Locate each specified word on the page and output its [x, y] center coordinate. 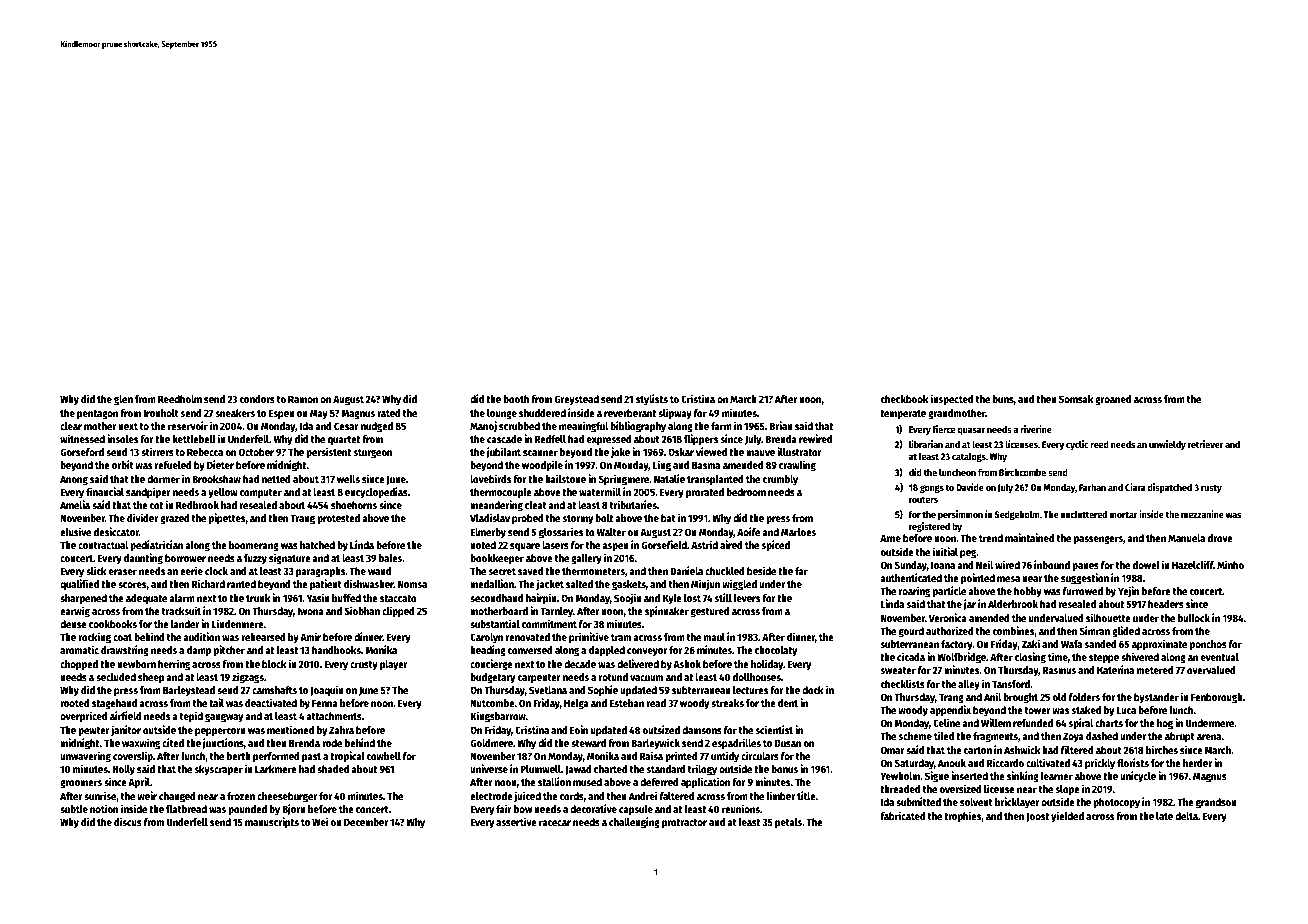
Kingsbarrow [498, 717]
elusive [75, 531]
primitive [589, 637]
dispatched [1169, 488]
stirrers [157, 451]
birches [1162, 749]
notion [104, 808]
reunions [741, 808]
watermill [600, 491]
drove [1220, 538]
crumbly [780, 480]
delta [1186, 816]
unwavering [85, 757]
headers [1166, 604]
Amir [310, 636]
